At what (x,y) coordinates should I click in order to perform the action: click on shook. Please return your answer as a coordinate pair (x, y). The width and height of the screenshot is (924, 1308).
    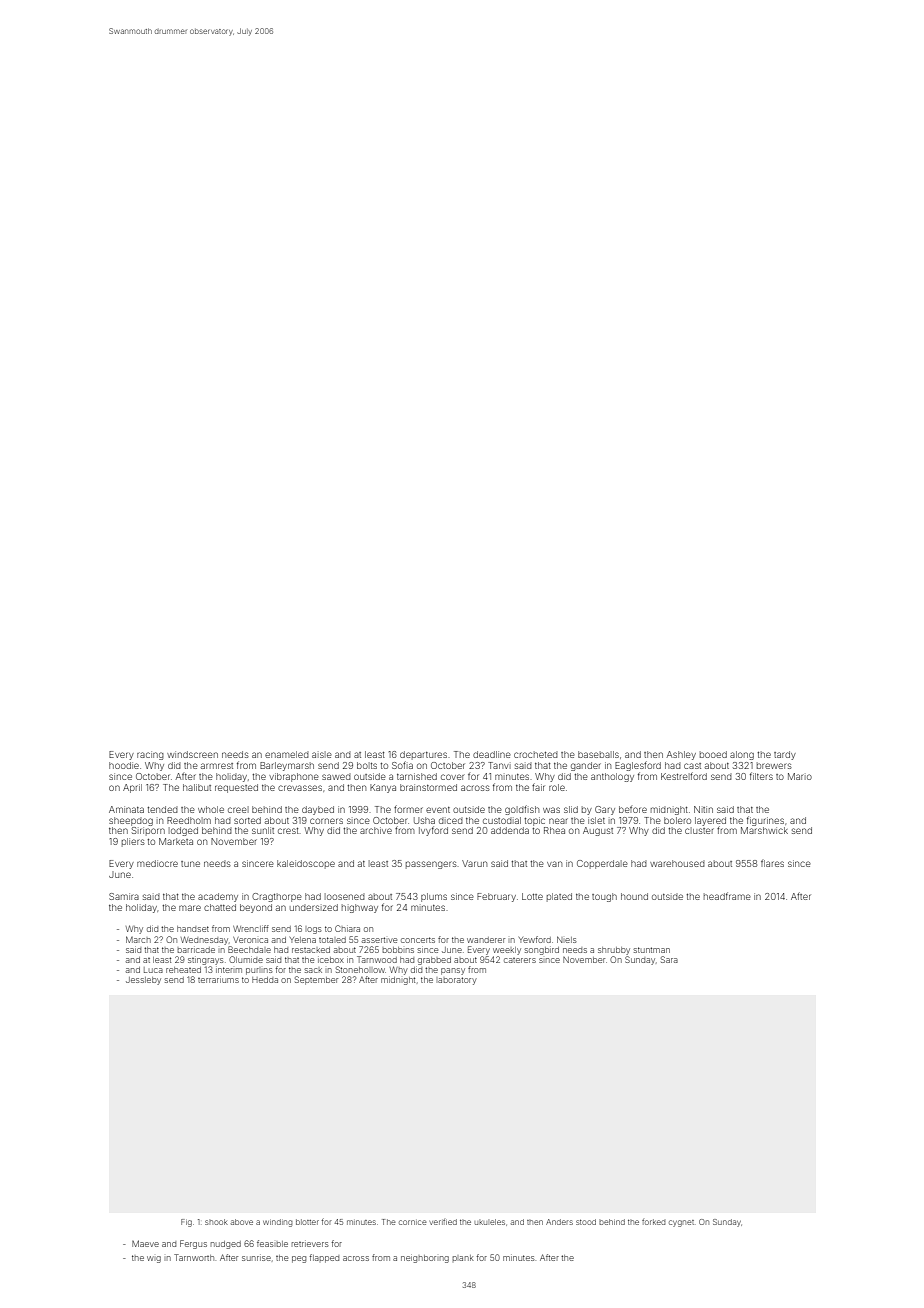
    Looking at the image, I should click on (216, 1222).
